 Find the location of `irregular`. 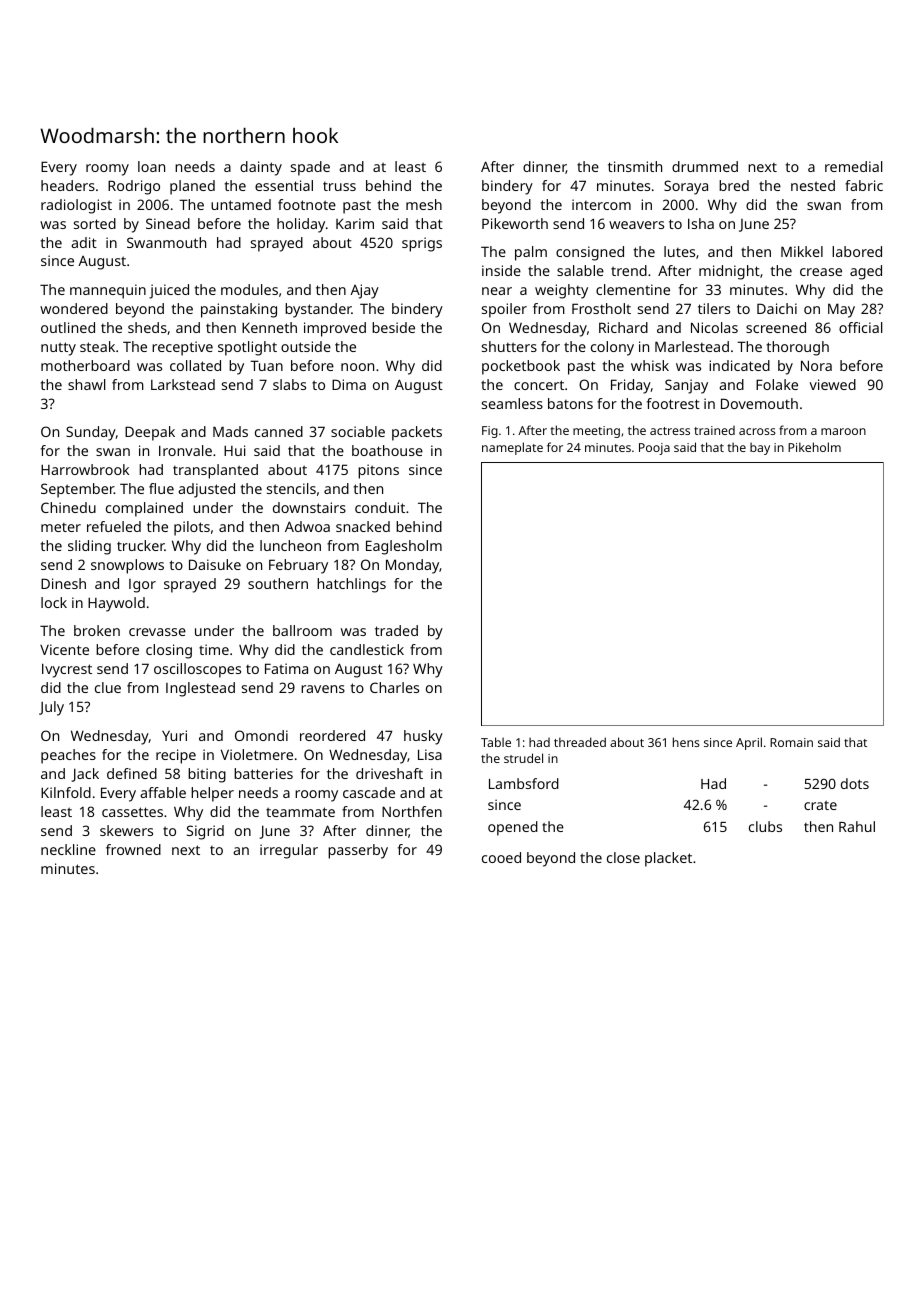

irregular is located at coordinates (289, 851).
